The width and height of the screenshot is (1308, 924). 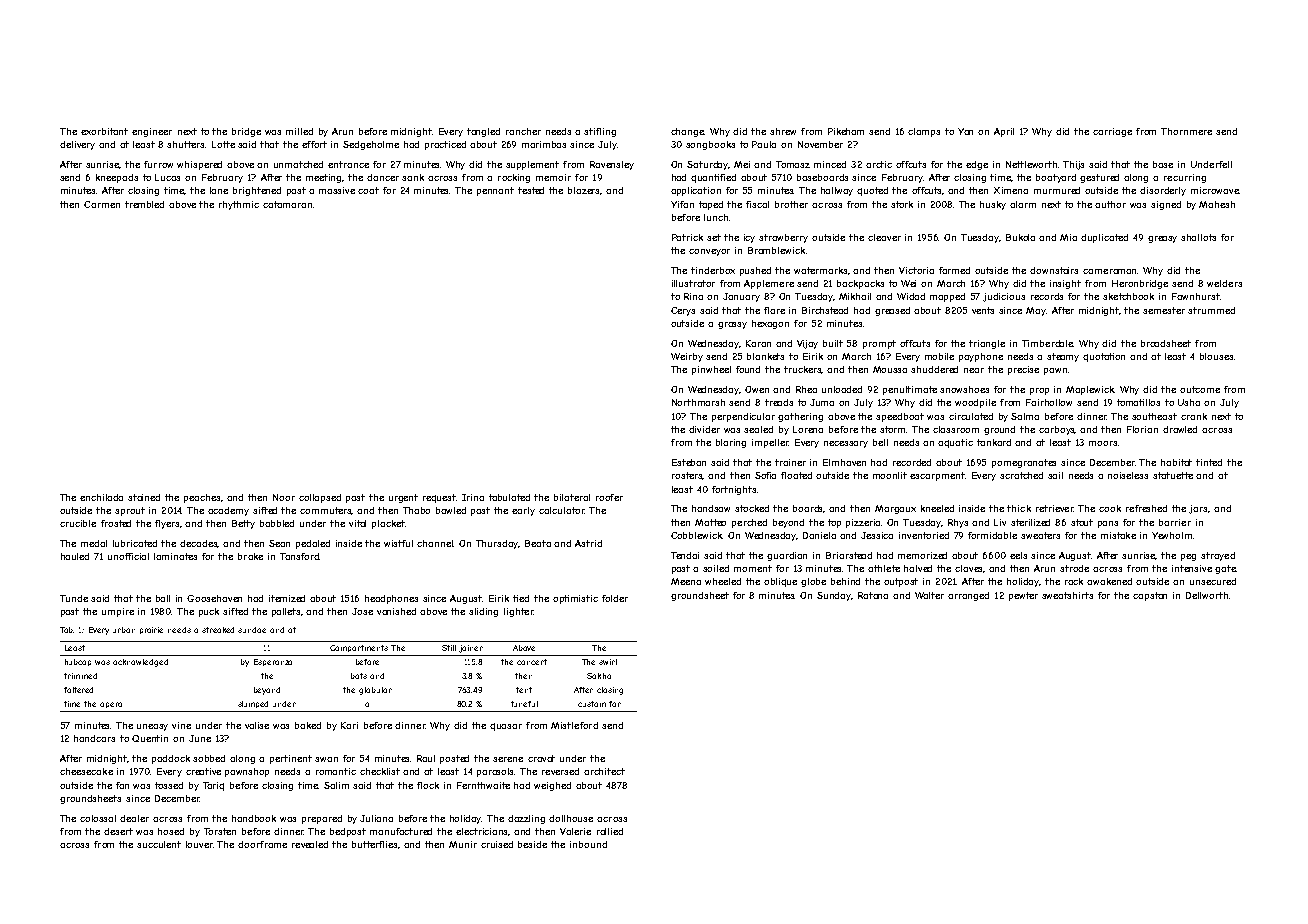 What do you see at coordinates (1213, 581) in the screenshot?
I see `unsecured` at bounding box center [1213, 581].
